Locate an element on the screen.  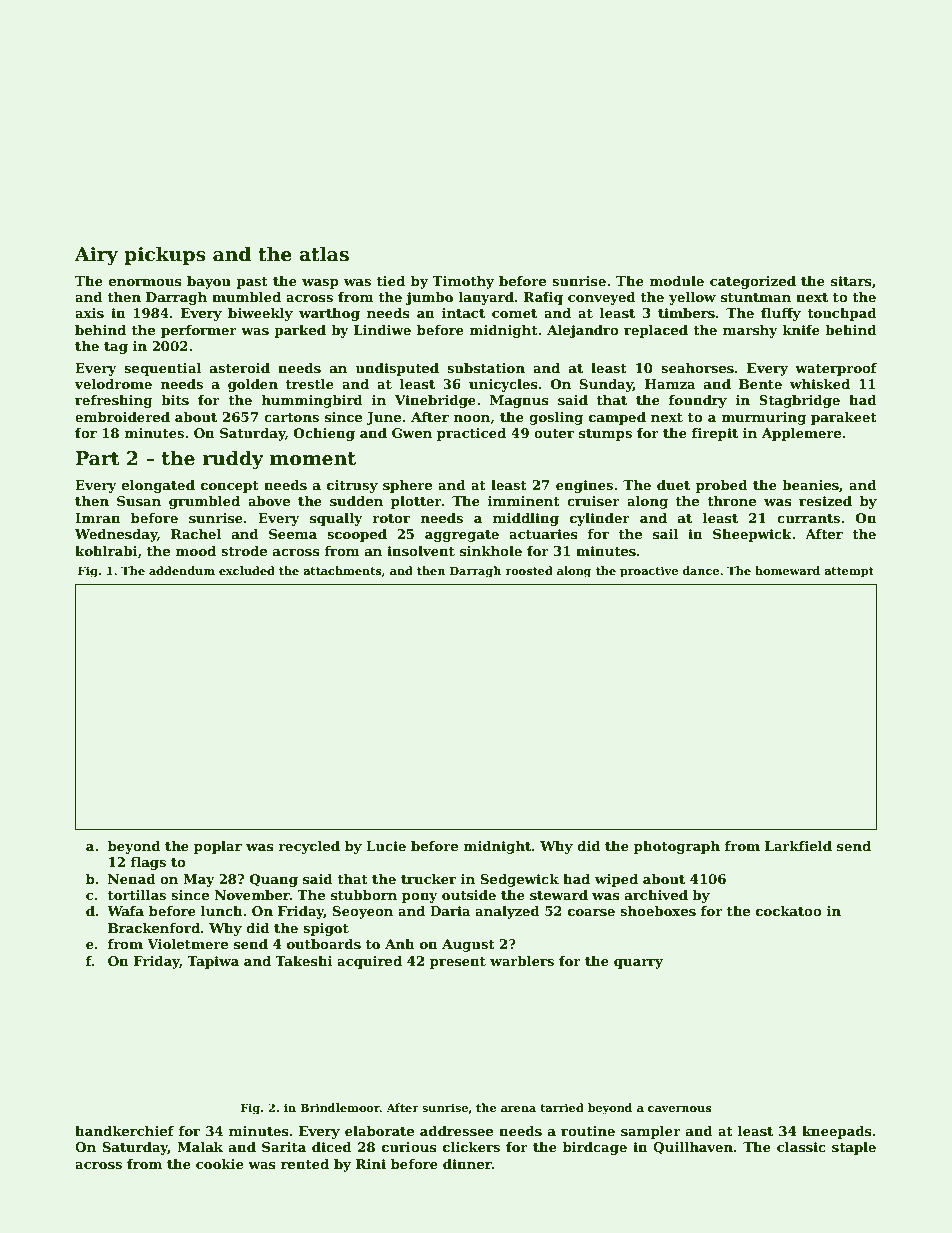
photograph is located at coordinates (677, 847).
